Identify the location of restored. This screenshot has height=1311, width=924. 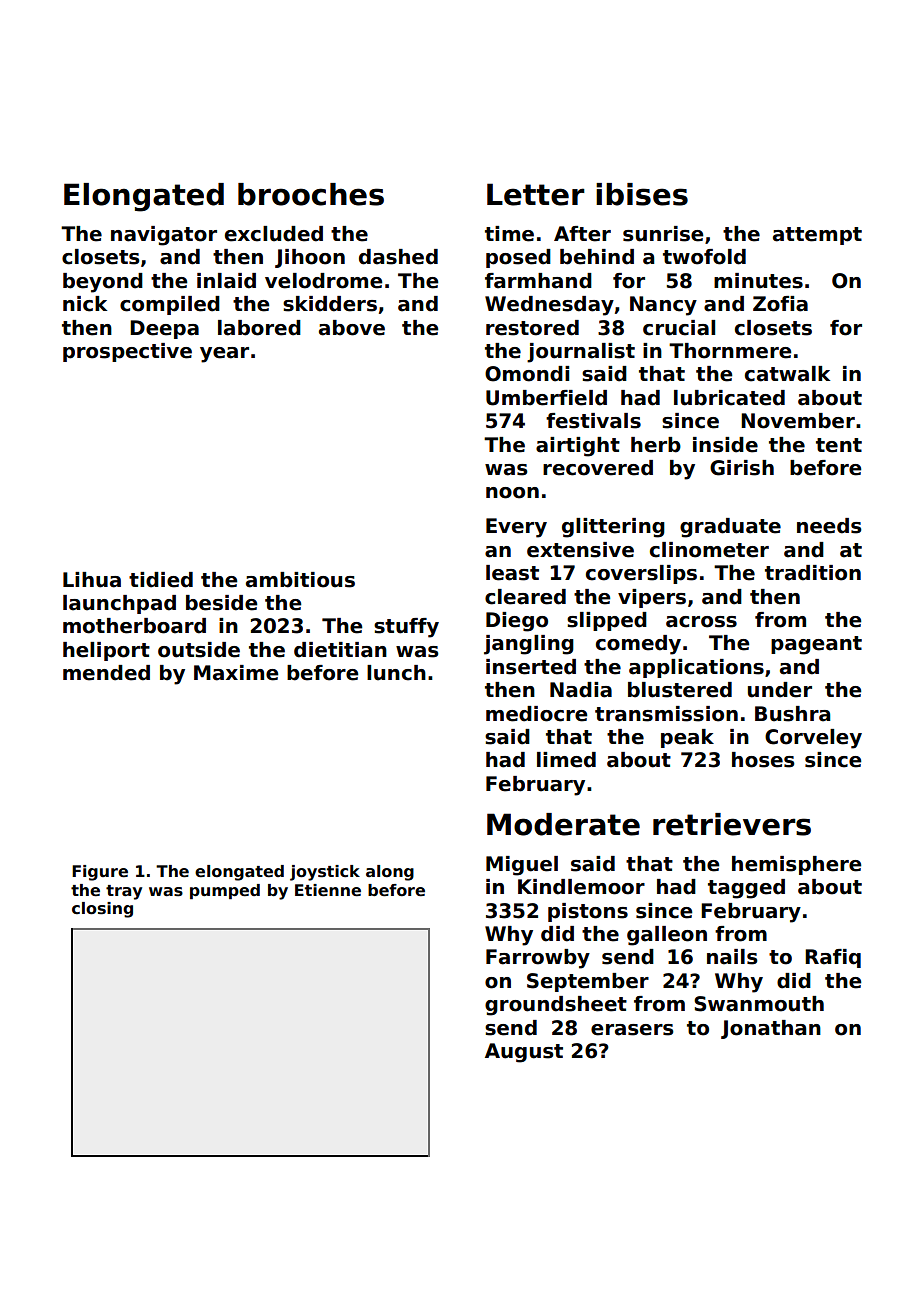
(532, 328).
